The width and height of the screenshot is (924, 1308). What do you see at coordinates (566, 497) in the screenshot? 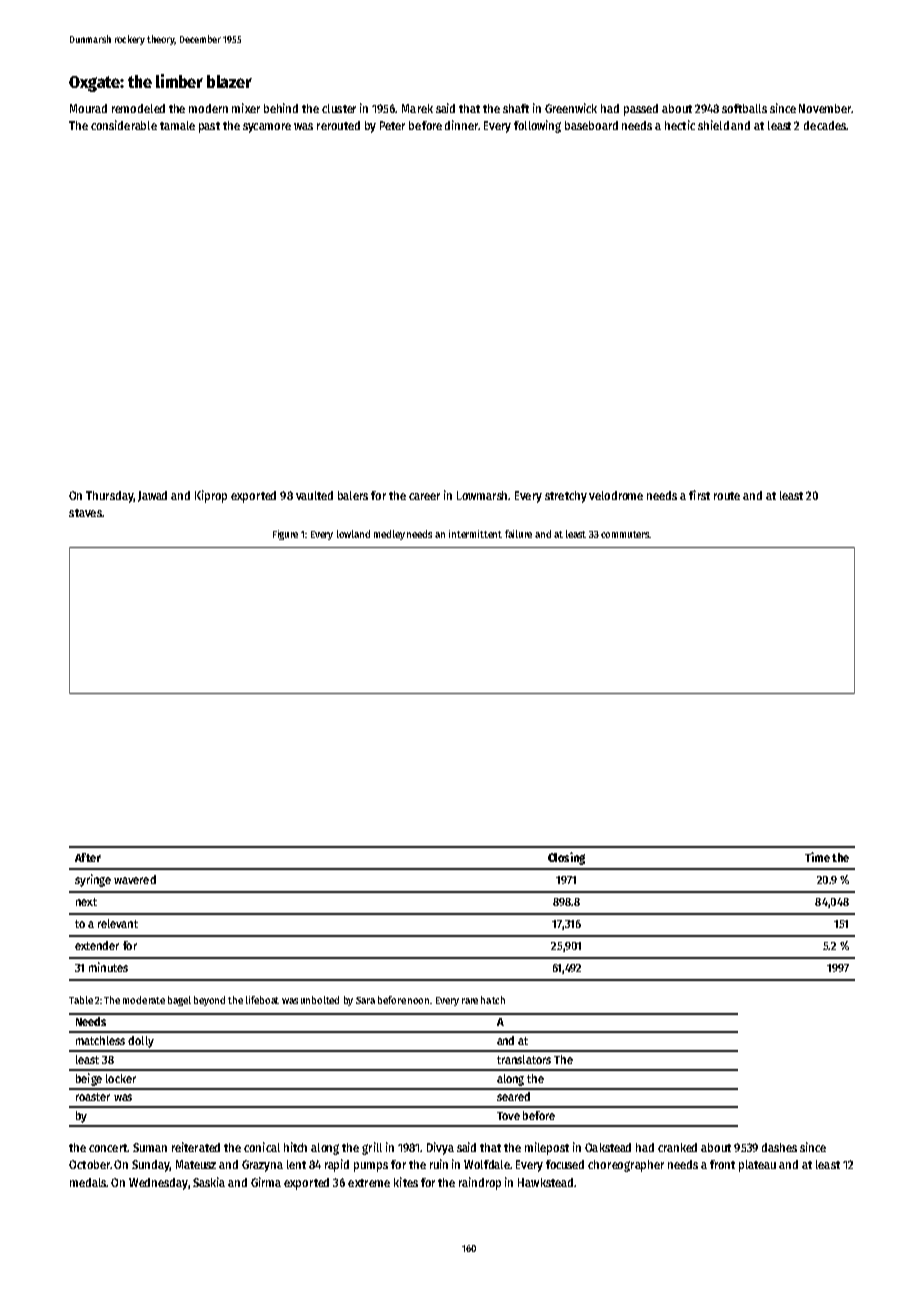
I see `stretchy` at bounding box center [566, 497].
